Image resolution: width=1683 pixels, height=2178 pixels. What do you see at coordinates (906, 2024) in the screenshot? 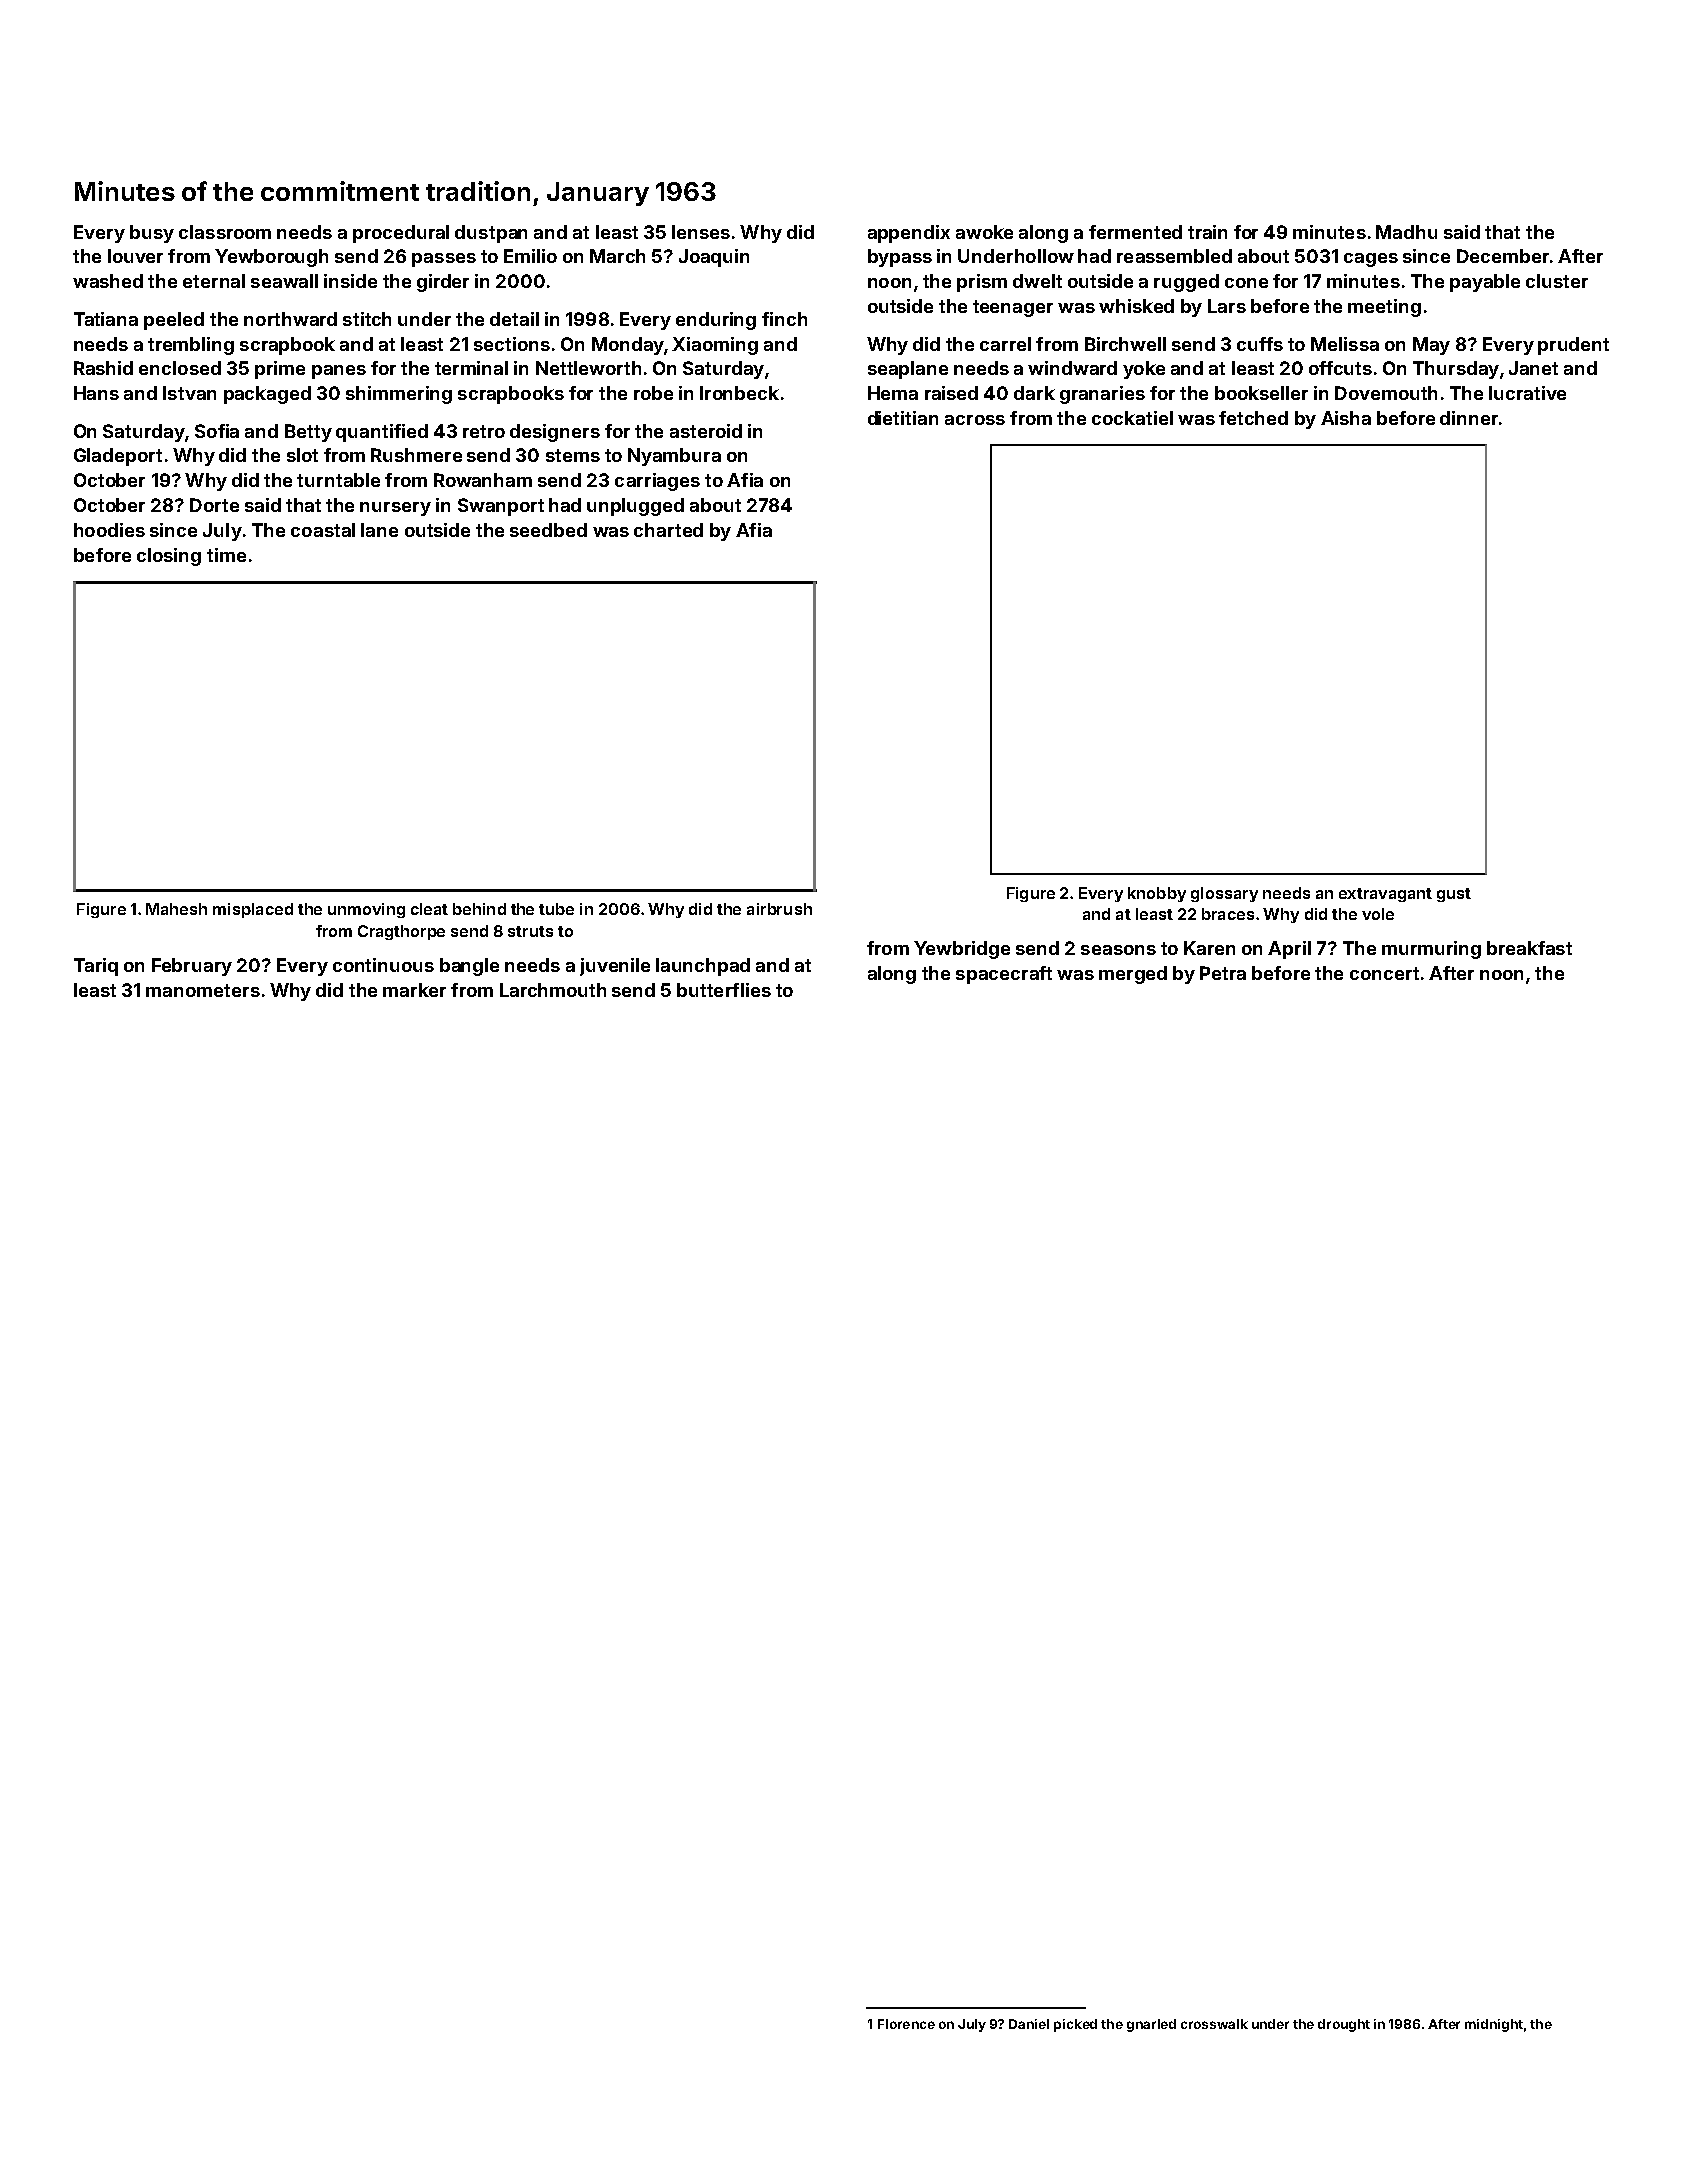
I see `Florence` at bounding box center [906, 2024].
